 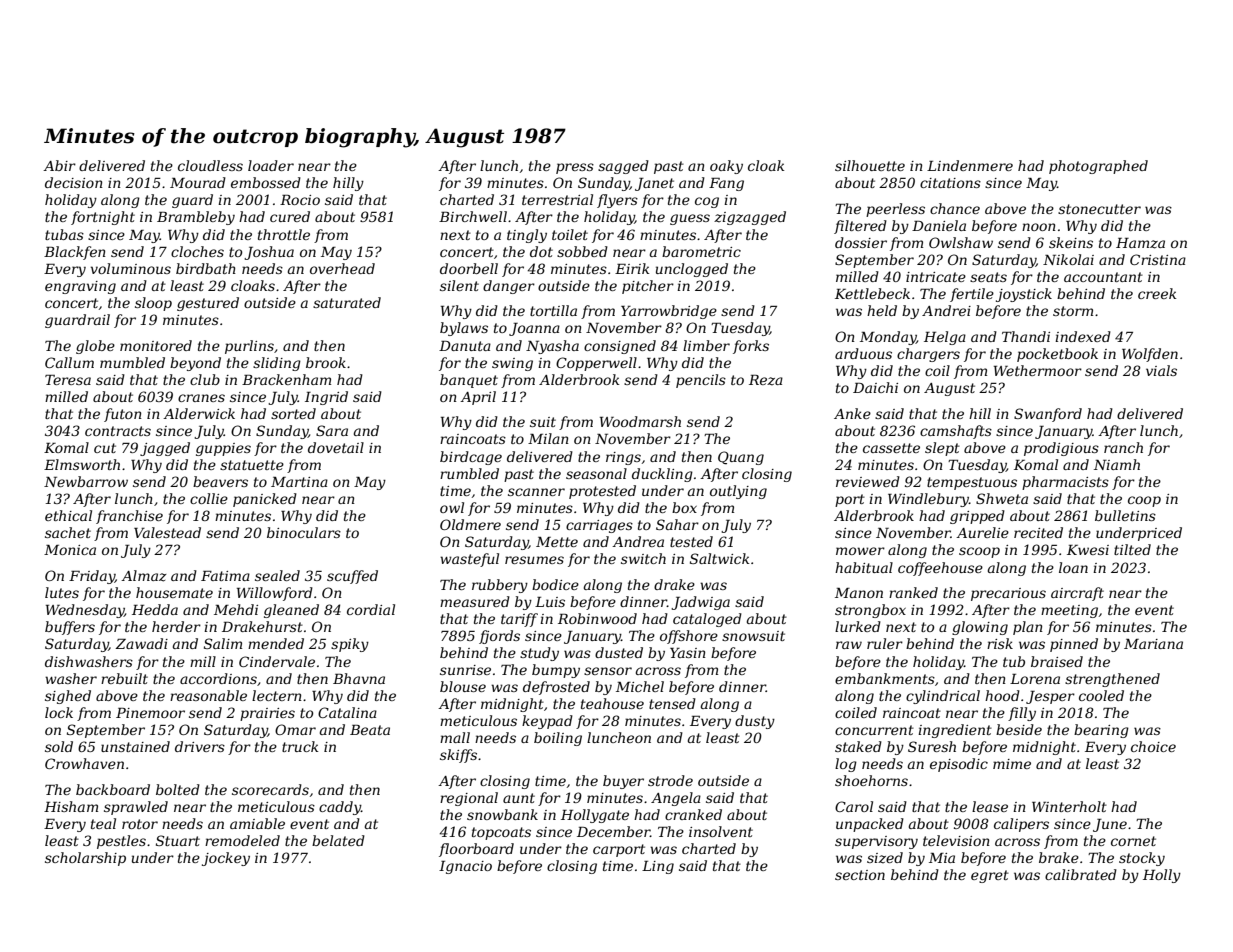 What do you see at coordinates (970, 165) in the page?
I see `Lindenmere` at bounding box center [970, 165].
